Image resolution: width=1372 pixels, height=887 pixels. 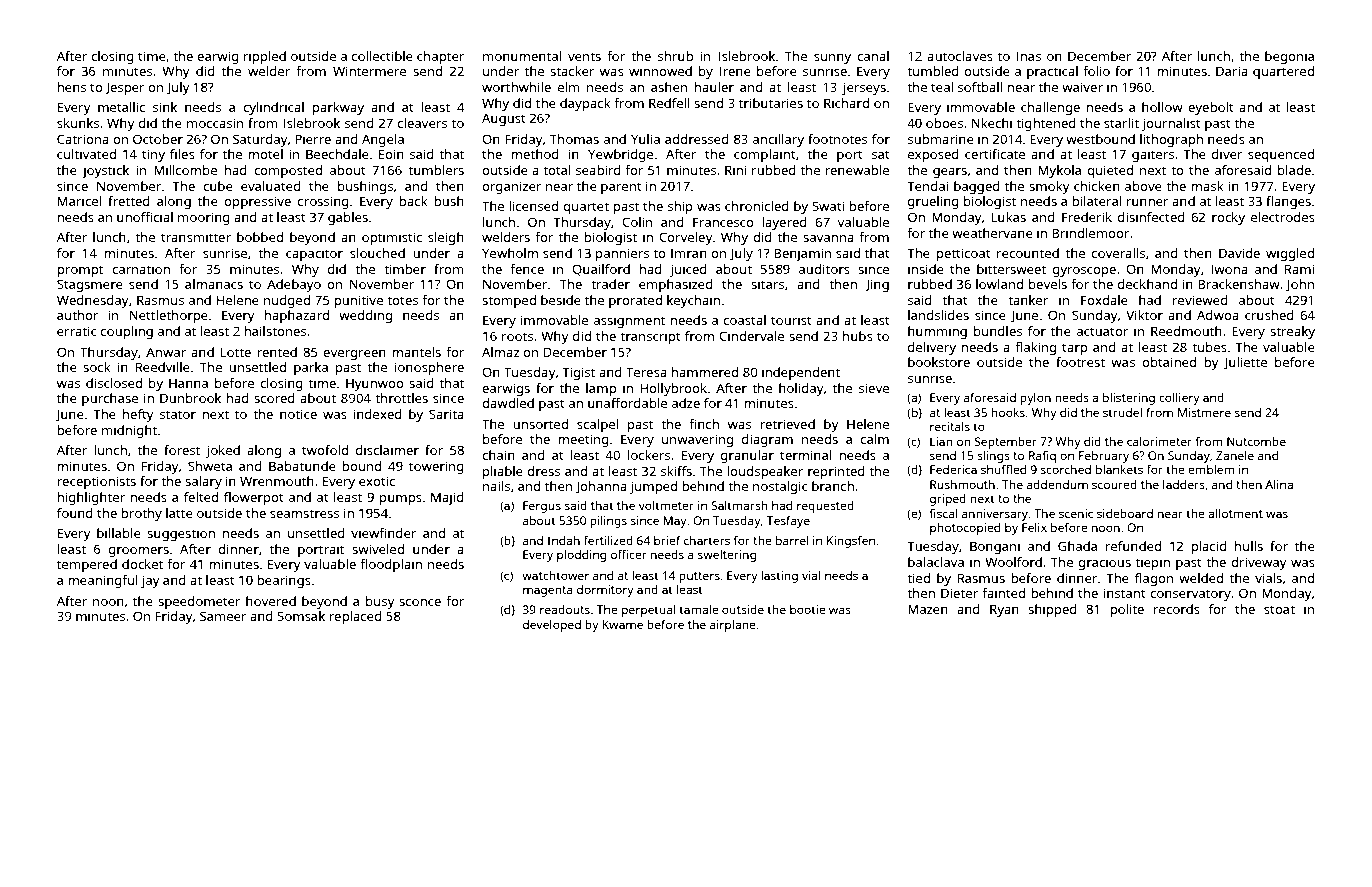 What do you see at coordinates (933, 202) in the document?
I see `grueling` at bounding box center [933, 202].
